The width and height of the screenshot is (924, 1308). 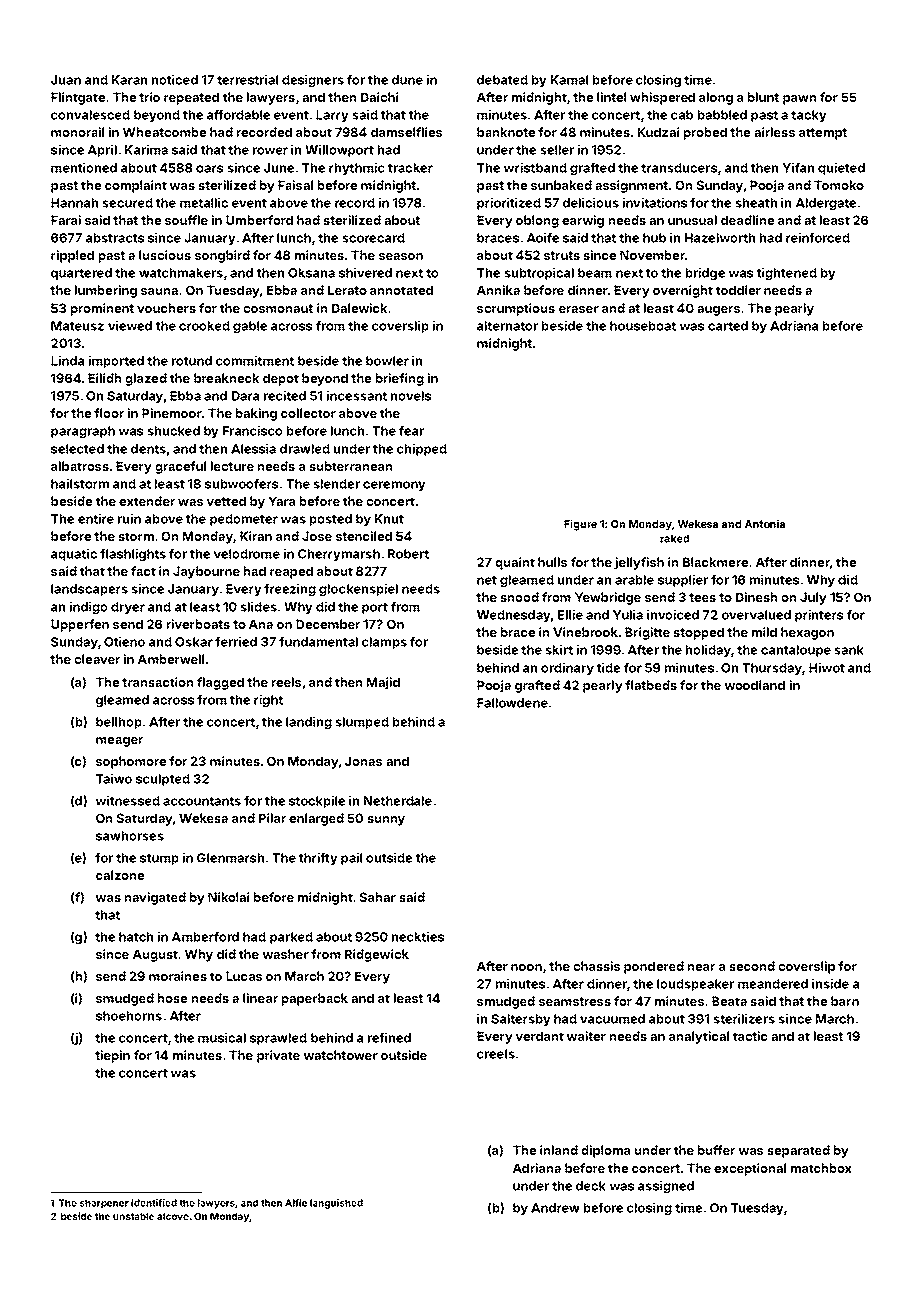 I want to click on quieted, so click(x=841, y=169).
